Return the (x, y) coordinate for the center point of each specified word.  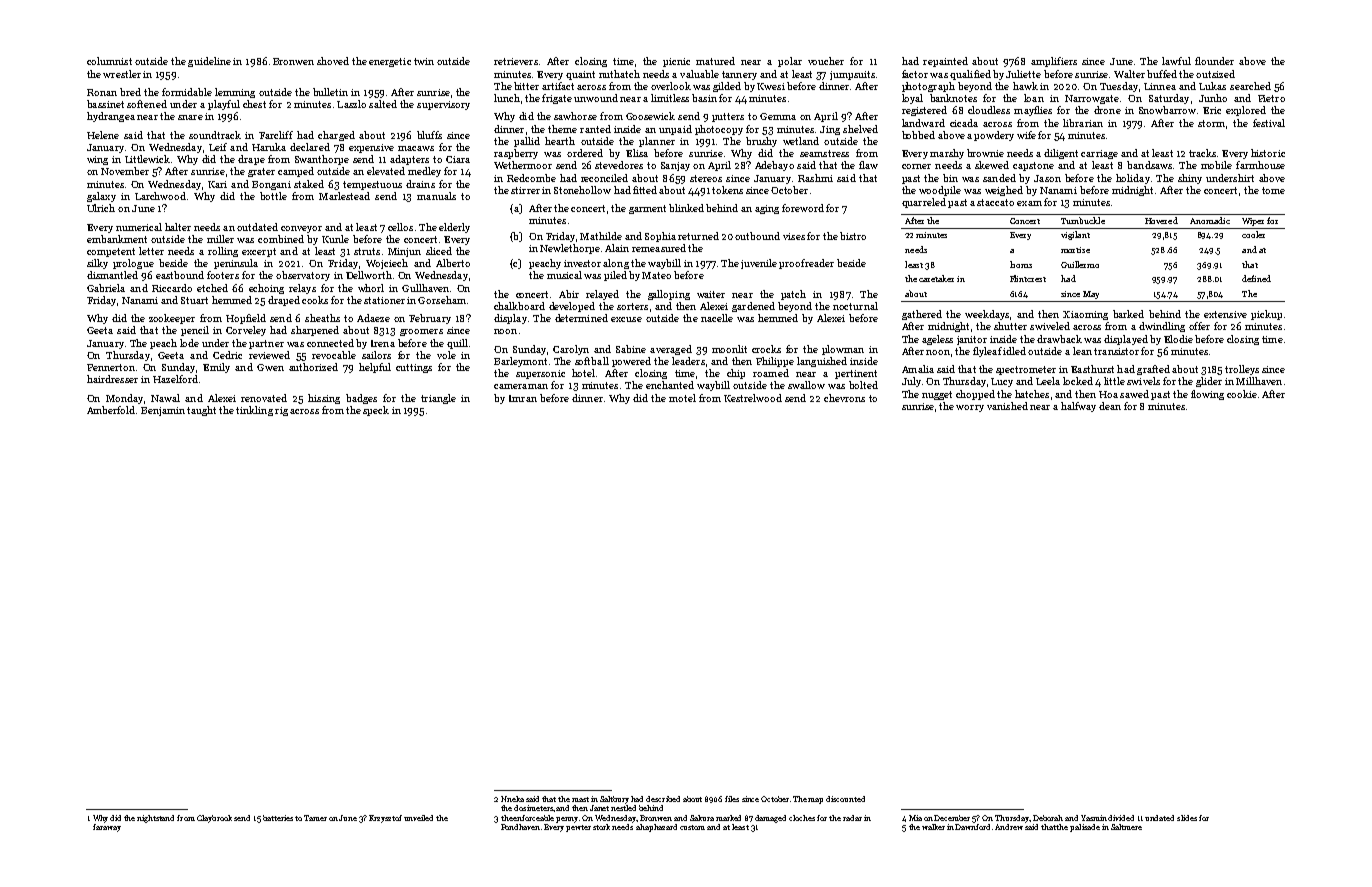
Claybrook (214, 819)
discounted (845, 799)
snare (190, 117)
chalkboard (519, 306)
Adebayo (774, 166)
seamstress (824, 153)
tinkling (254, 411)
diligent (1061, 154)
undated (1159, 818)
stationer (384, 300)
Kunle (335, 239)
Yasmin (1094, 818)
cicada (964, 123)
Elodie (1178, 339)
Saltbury (614, 800)
